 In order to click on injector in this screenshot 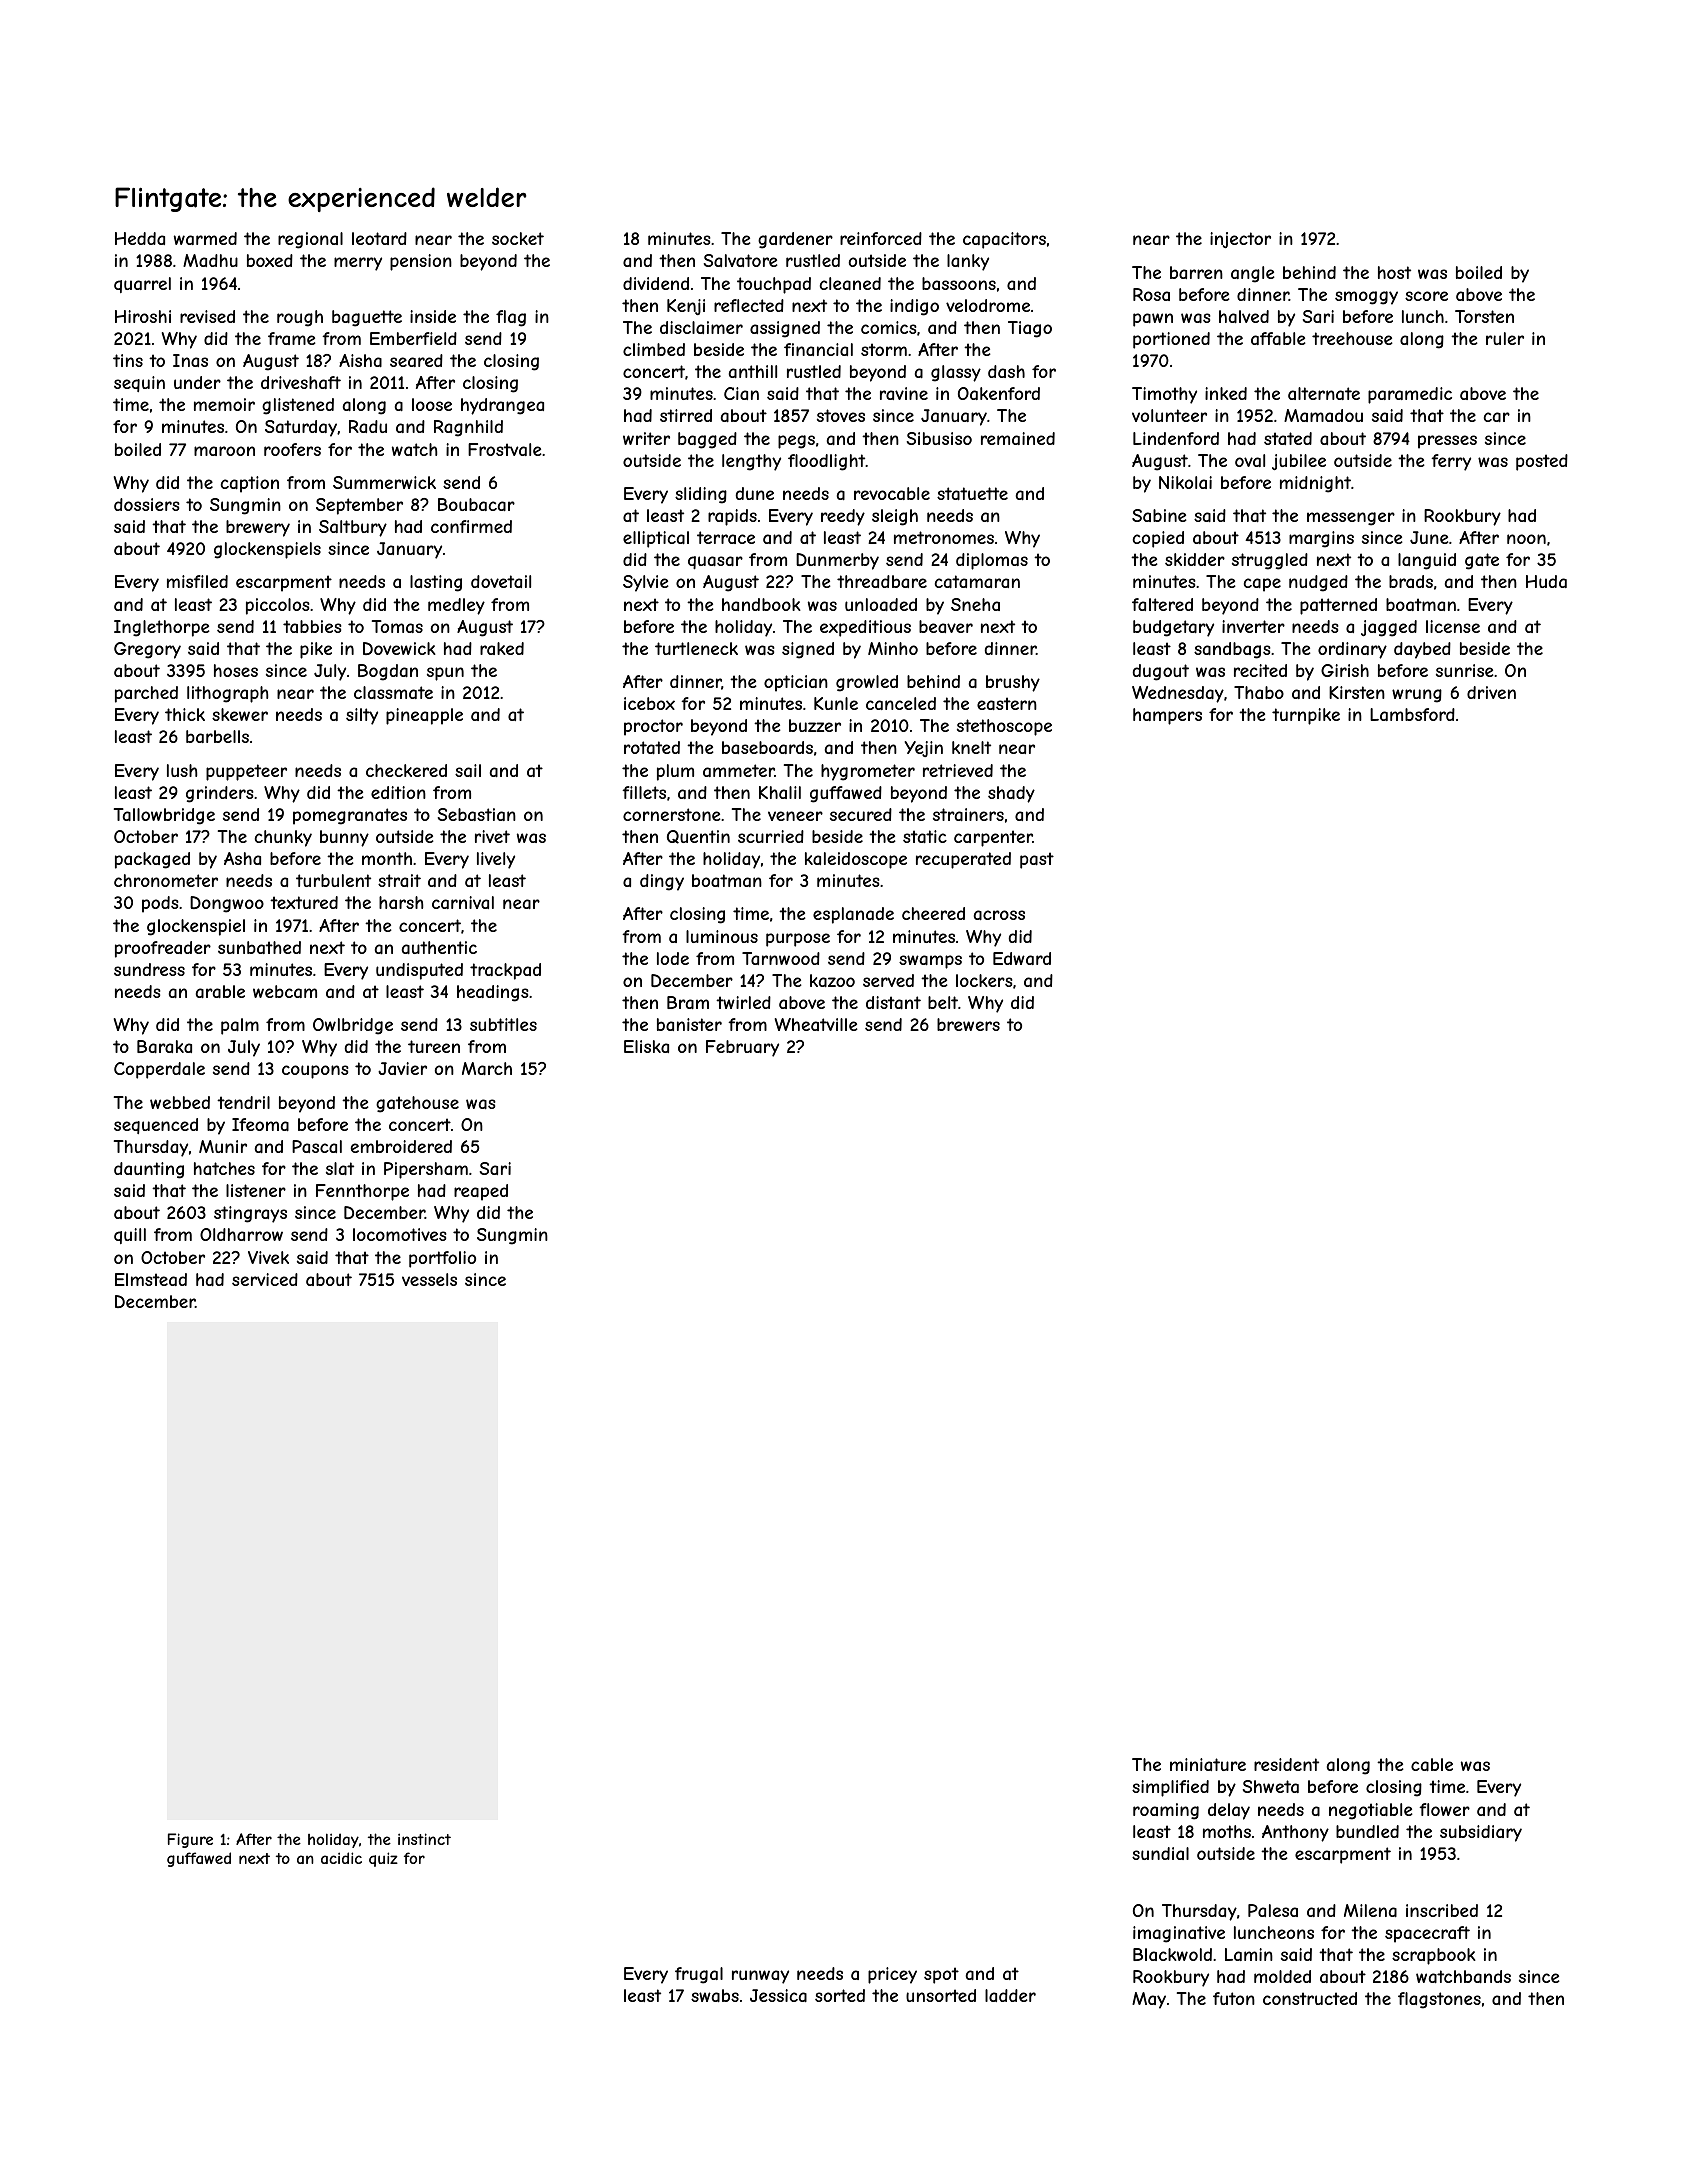, I will do `click(1240, 240)`.
